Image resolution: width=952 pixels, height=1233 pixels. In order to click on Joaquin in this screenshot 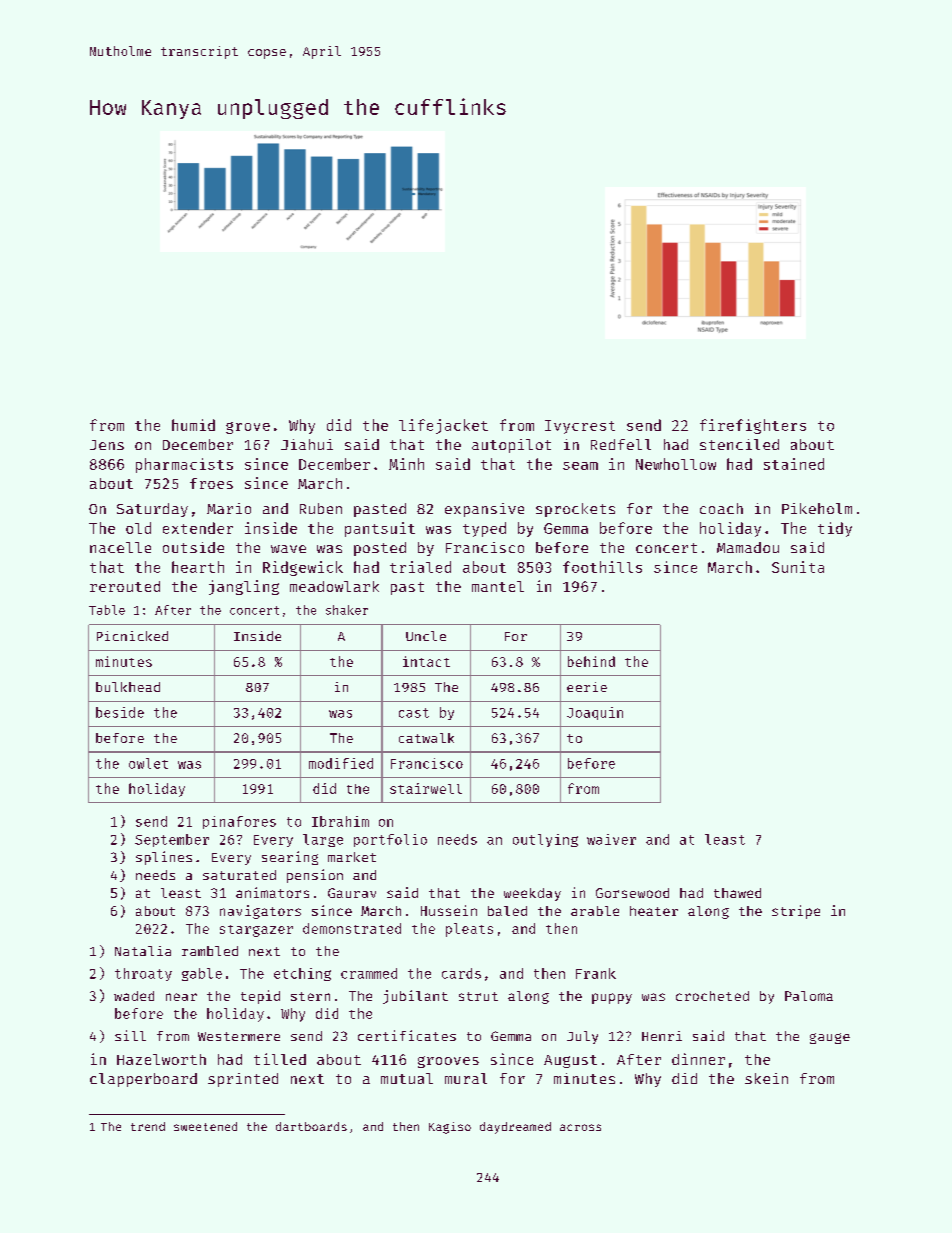, I will do `click(595, 713)`.
